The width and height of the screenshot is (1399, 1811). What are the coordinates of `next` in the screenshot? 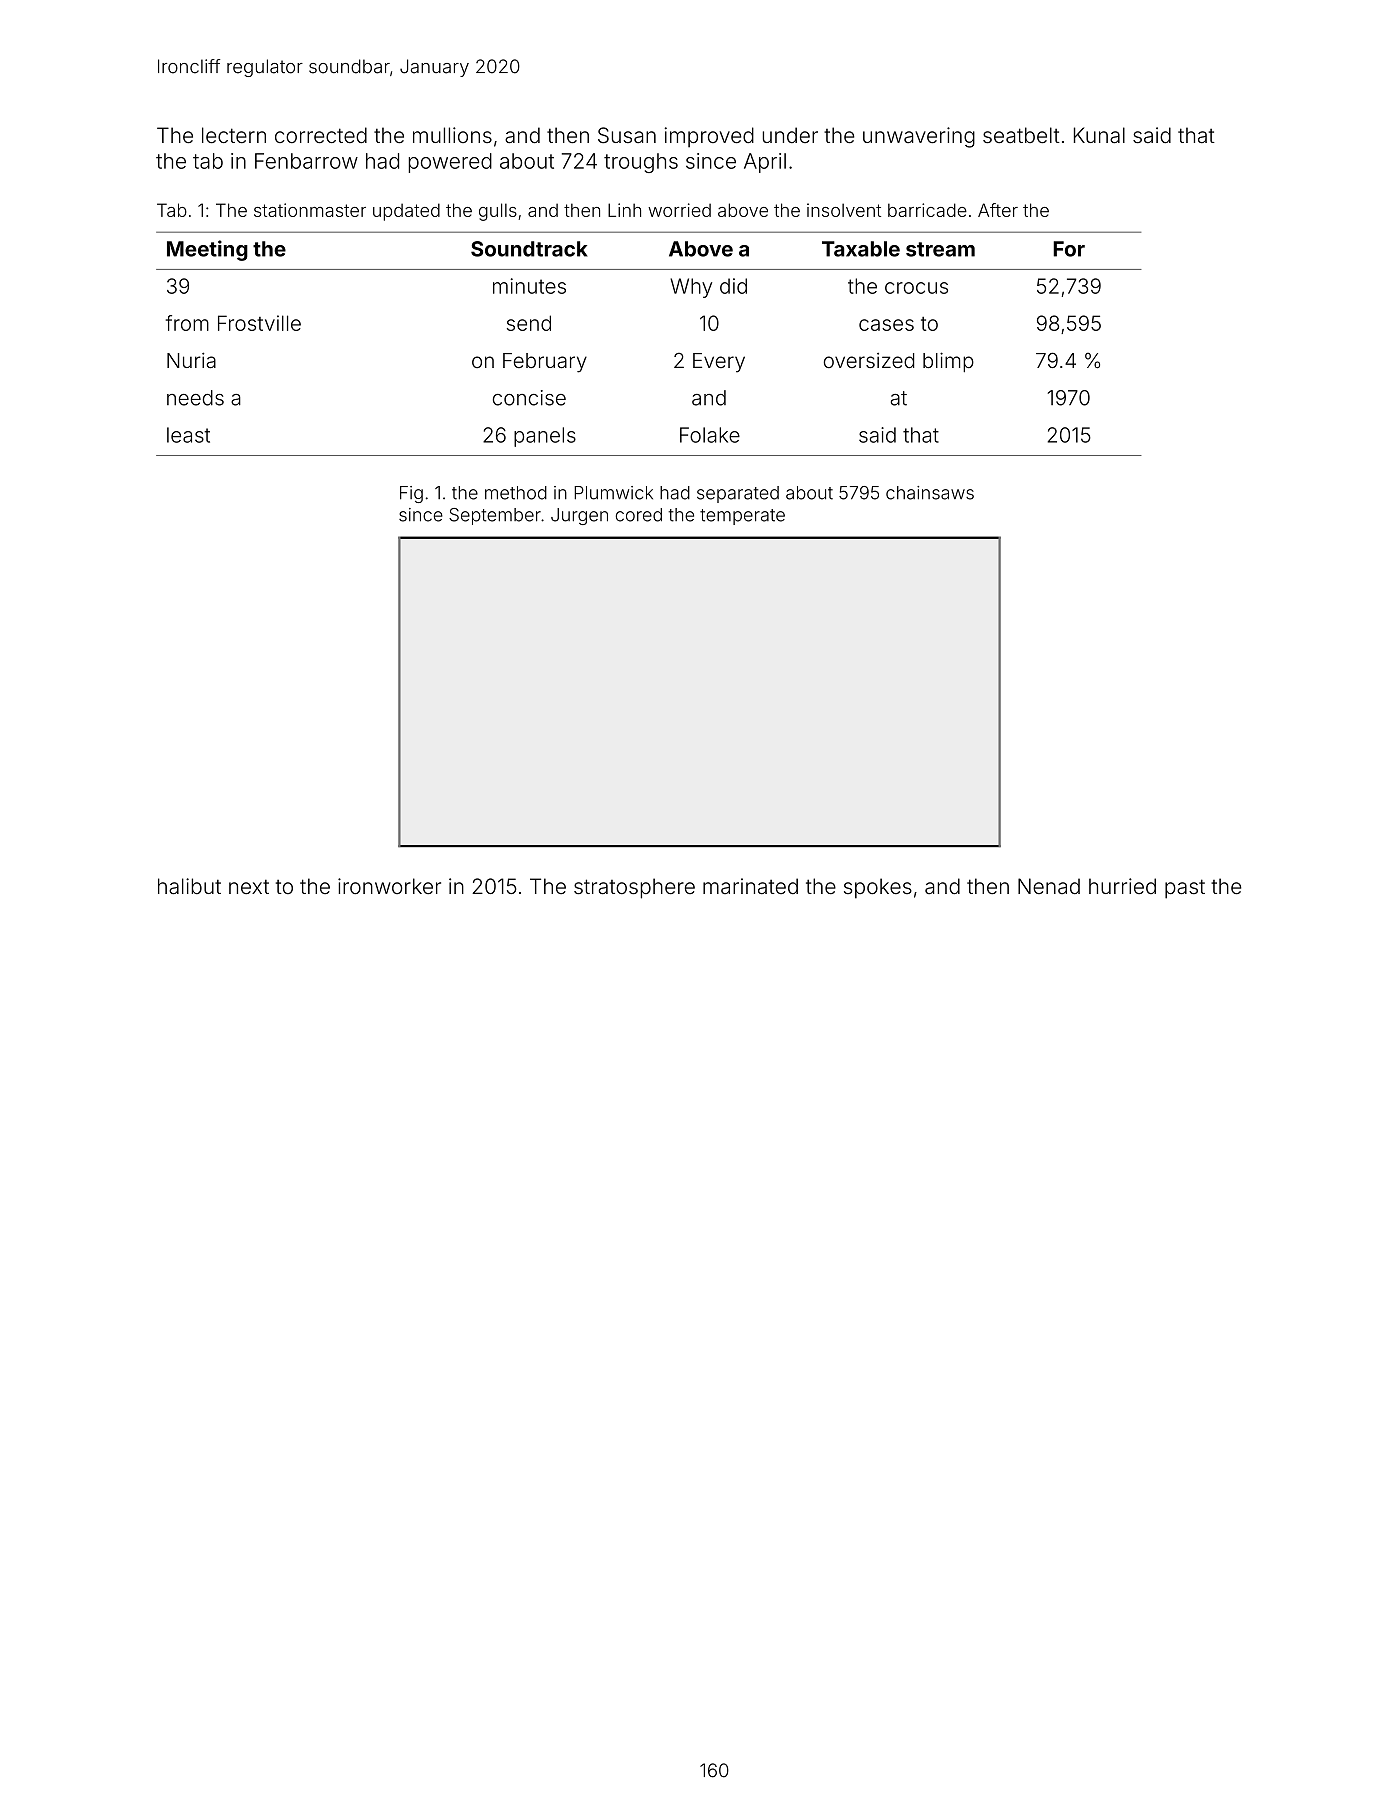 It's located at (249, 887).
